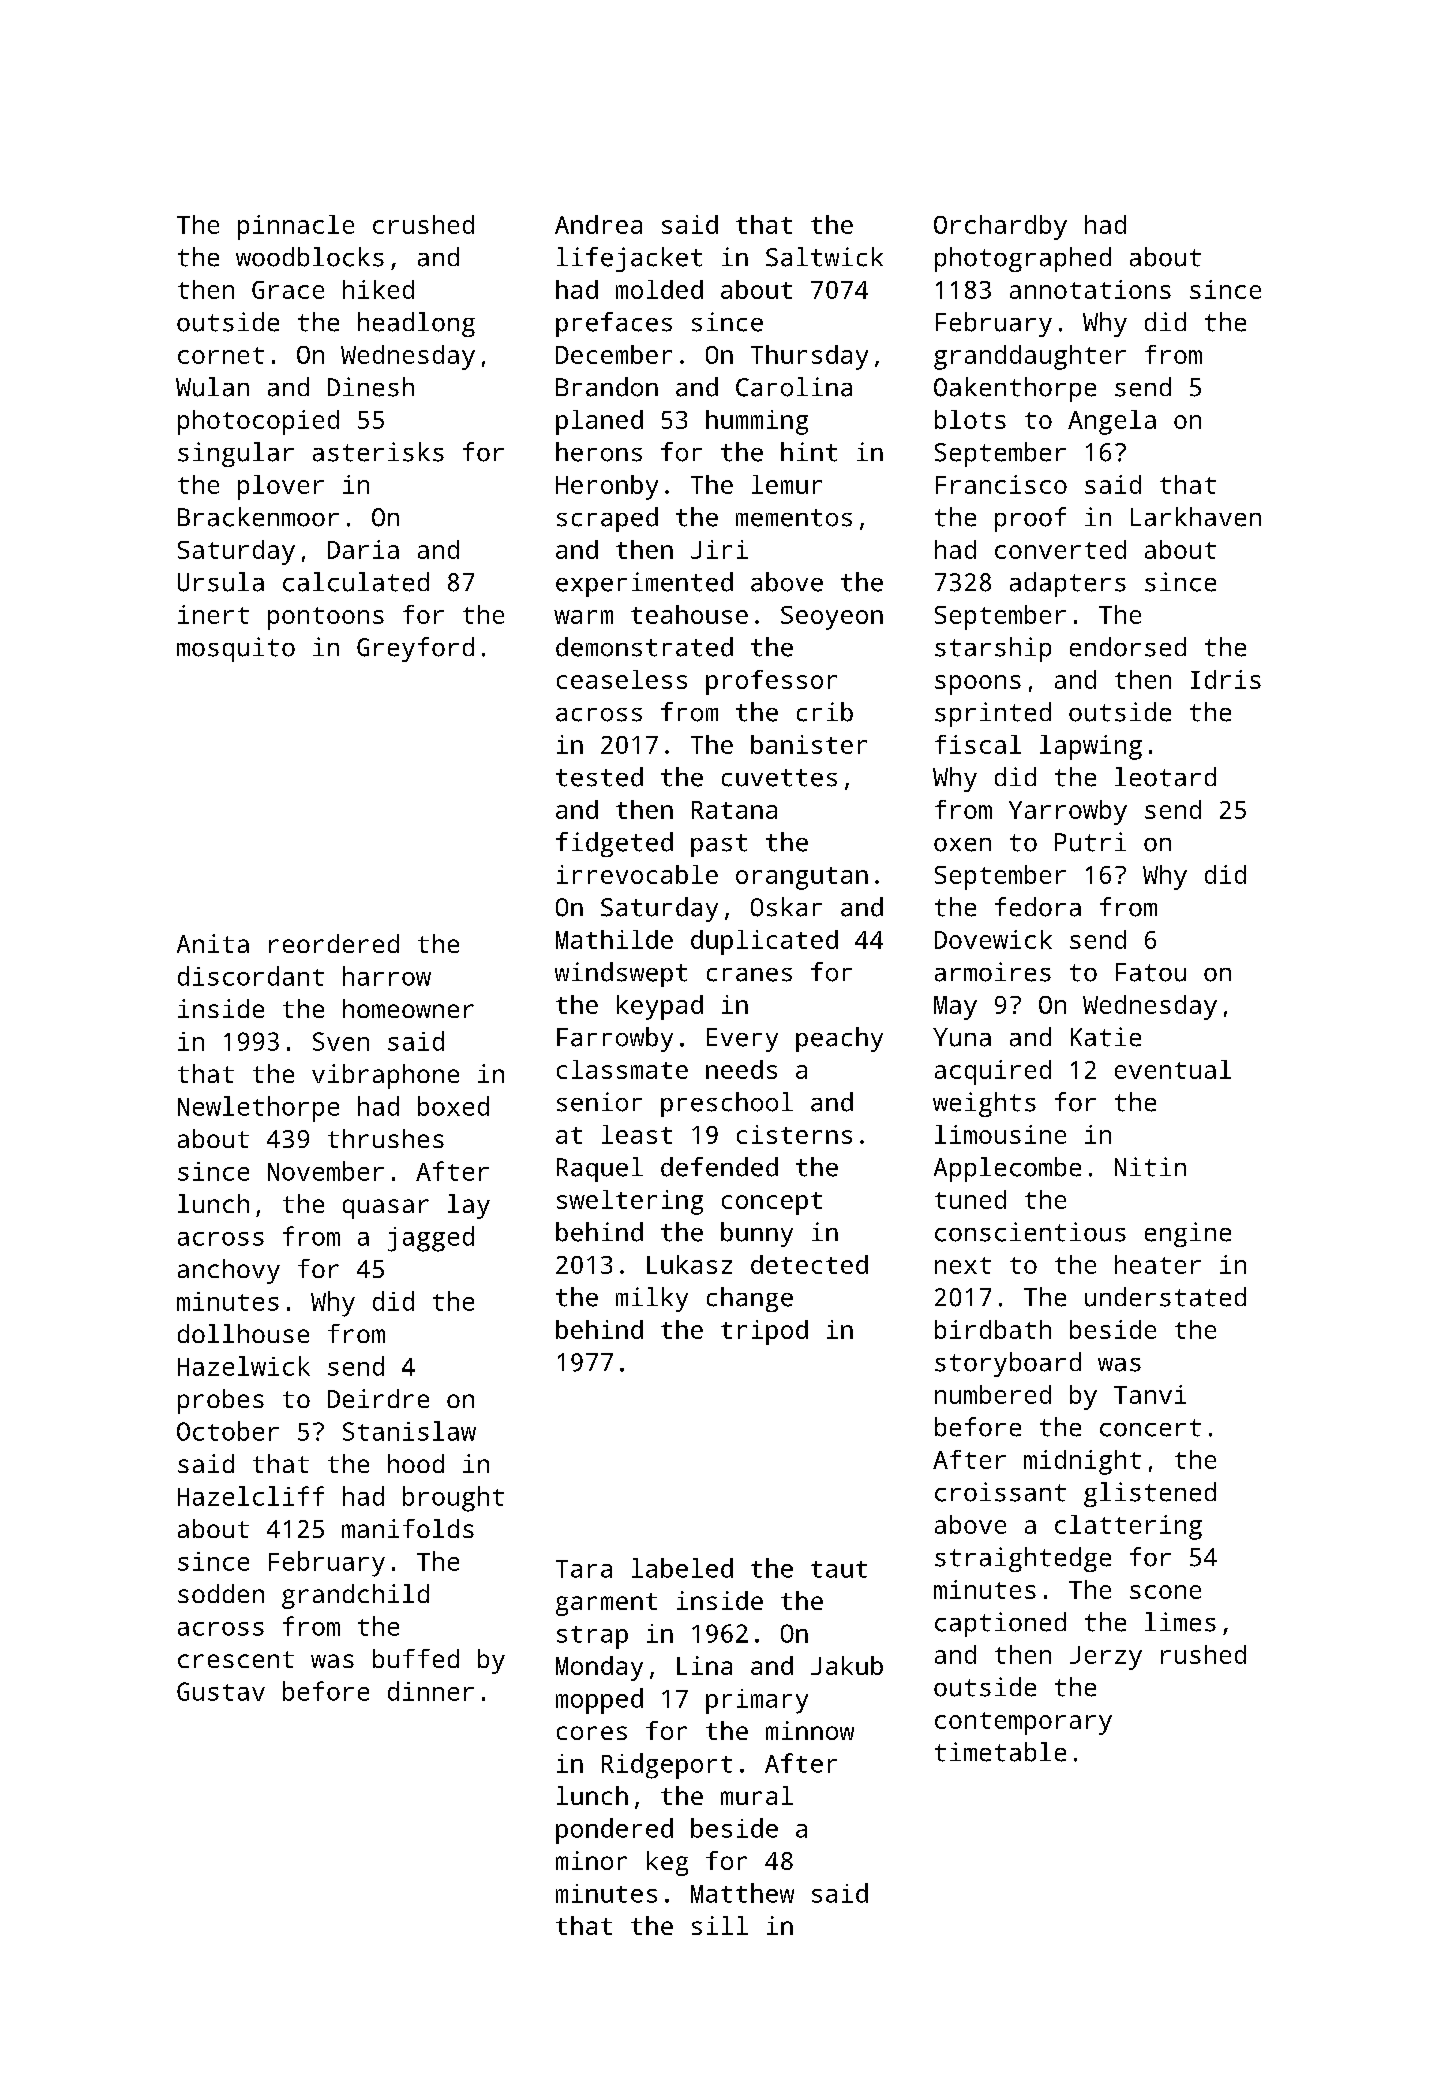  What do you see at coordinates (221, 1401) in the document?
I see `probes` at bounding box center [221, 1401].
